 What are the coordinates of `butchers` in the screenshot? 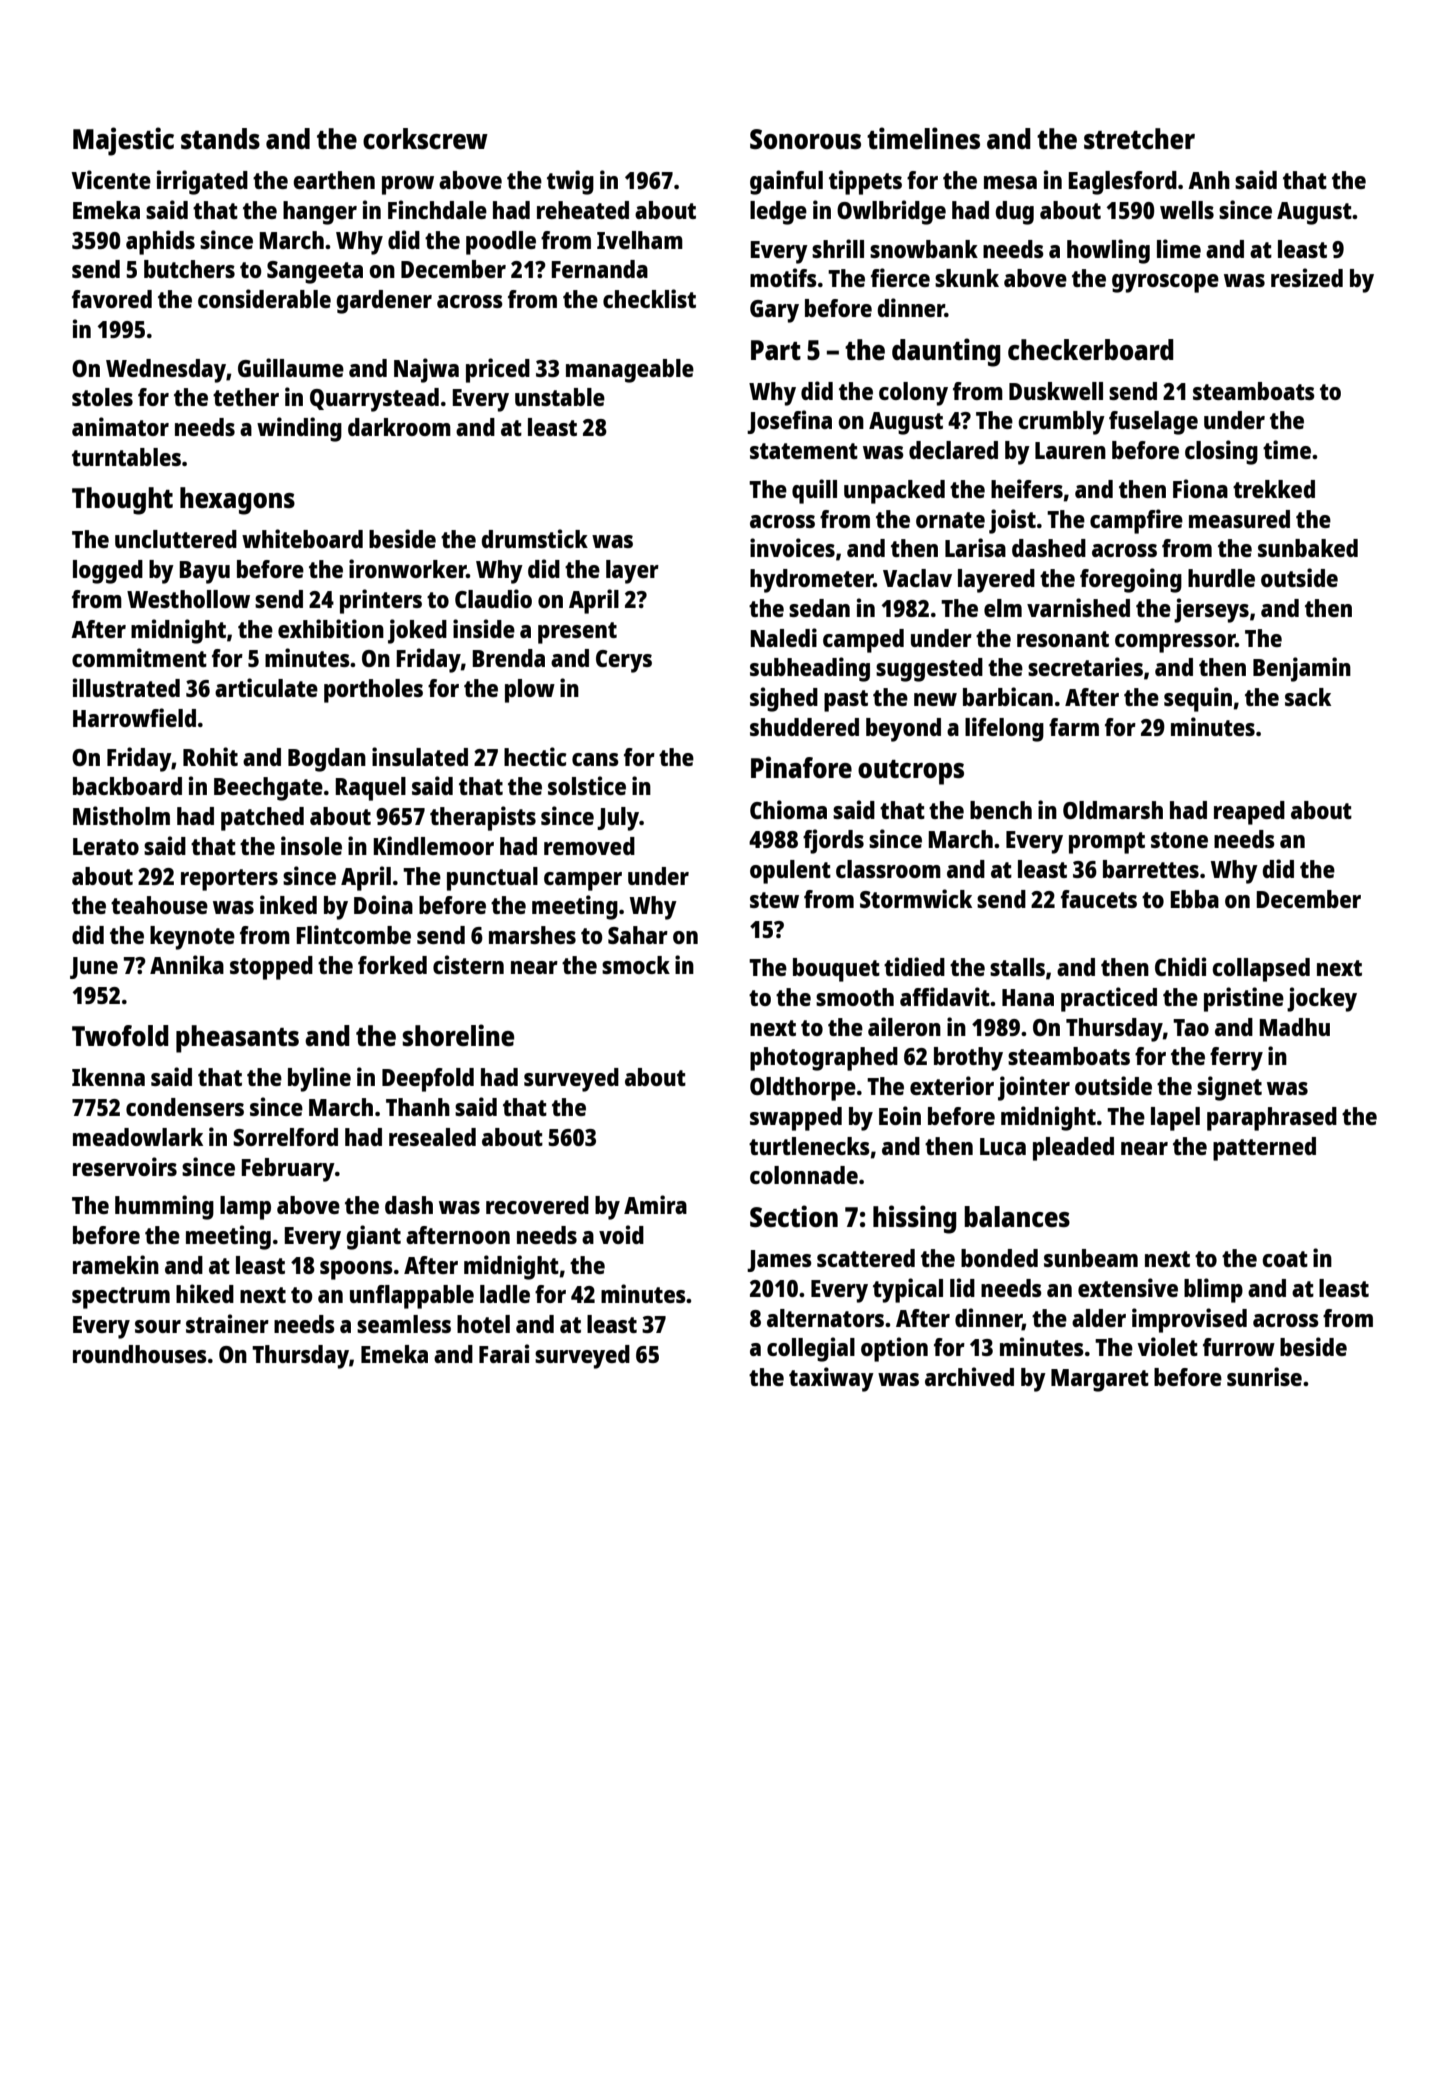 It's located at (189, 269).
